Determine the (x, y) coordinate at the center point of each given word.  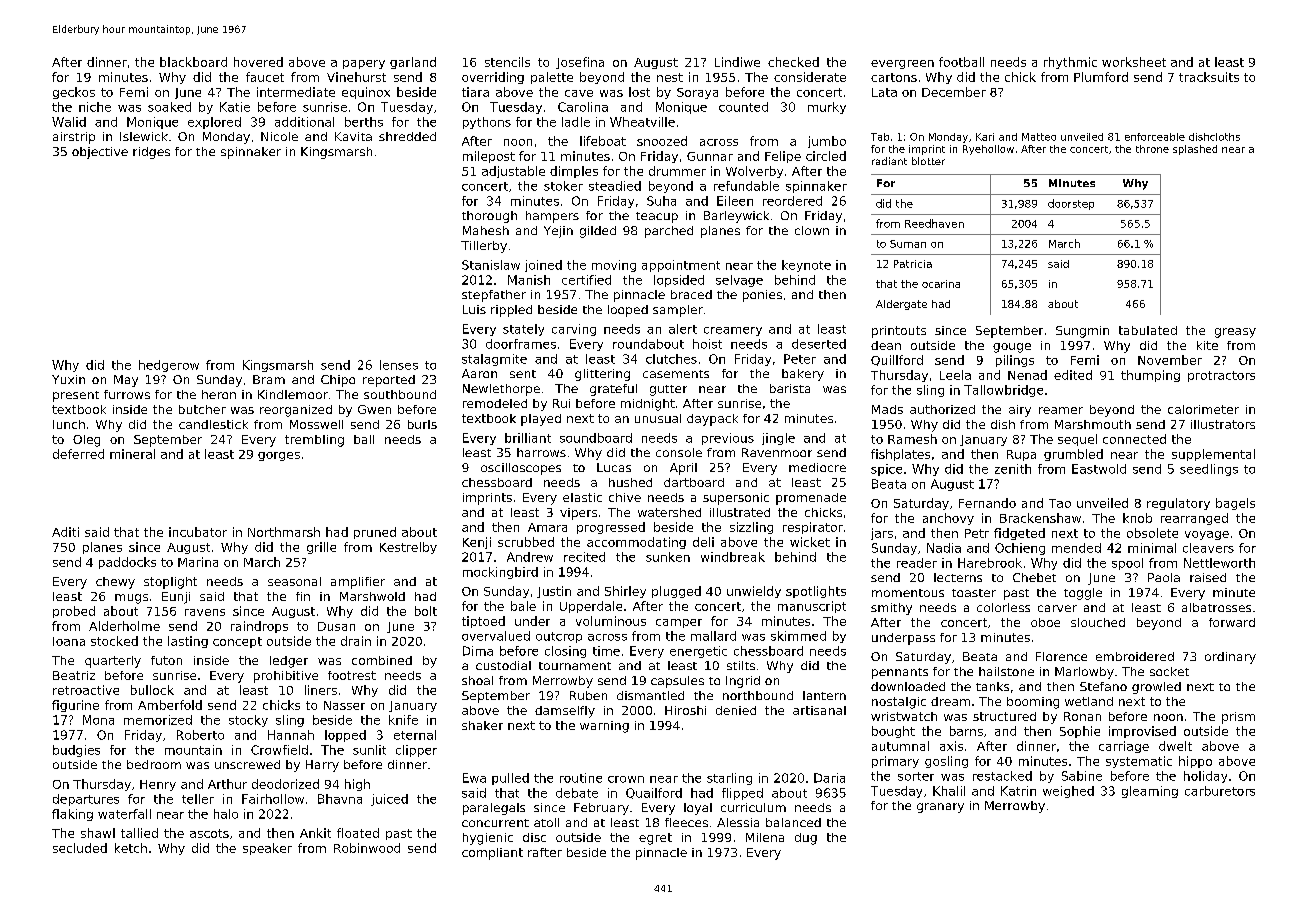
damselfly (565, 712)
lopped (345, 736)
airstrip (74, 138)
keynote (806, 266)
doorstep (1071, 204)
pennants (900, 673)
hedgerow (169, 366)
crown (626, 779)
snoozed (662, 141)
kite (1207, 345)
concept (237, 642)
